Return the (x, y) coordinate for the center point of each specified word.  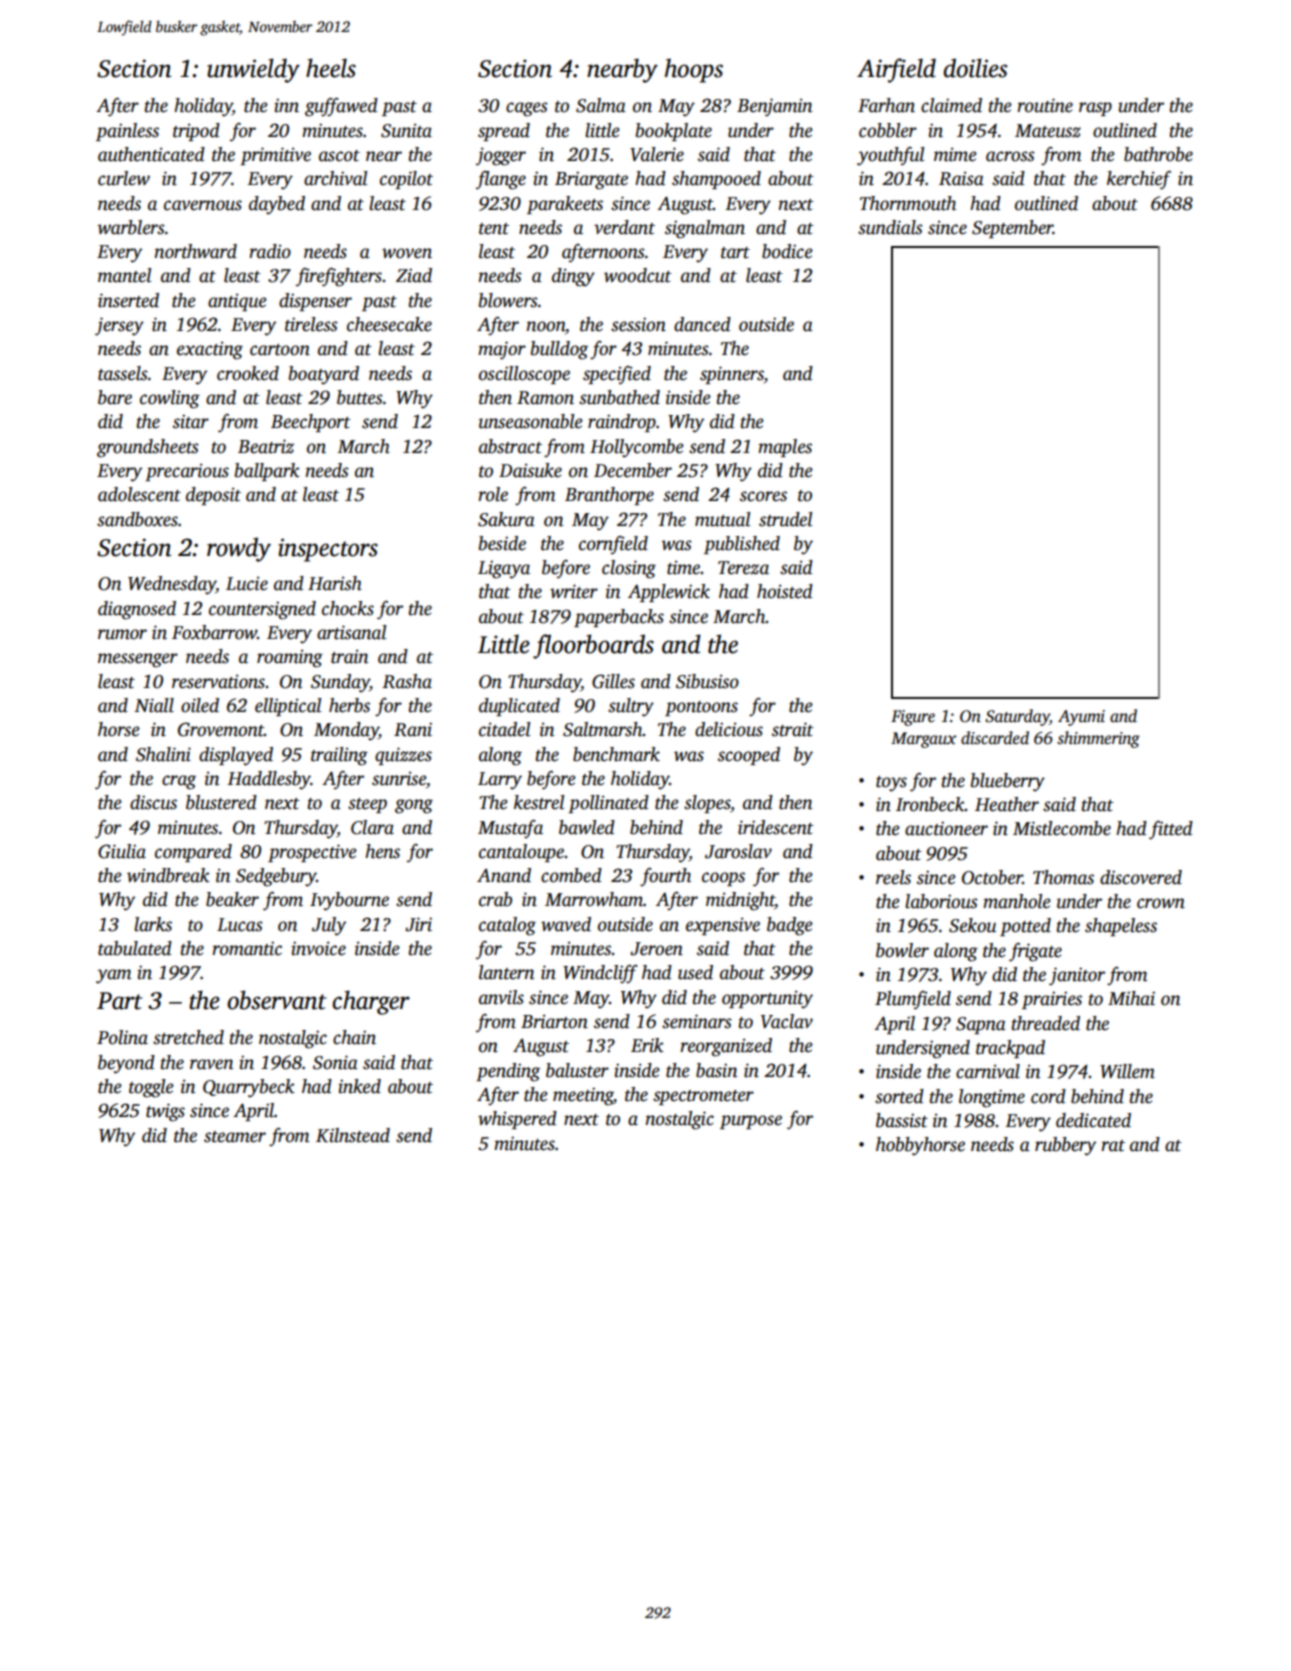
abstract (510, 446)
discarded (995, 738)
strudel (786, 519)
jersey (119, 326)
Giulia (122, 851)
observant (276, 1000)
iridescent (776, 827)
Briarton (554, 1022)
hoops (694, 70)
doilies (975, 68)
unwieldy (253, 70)
